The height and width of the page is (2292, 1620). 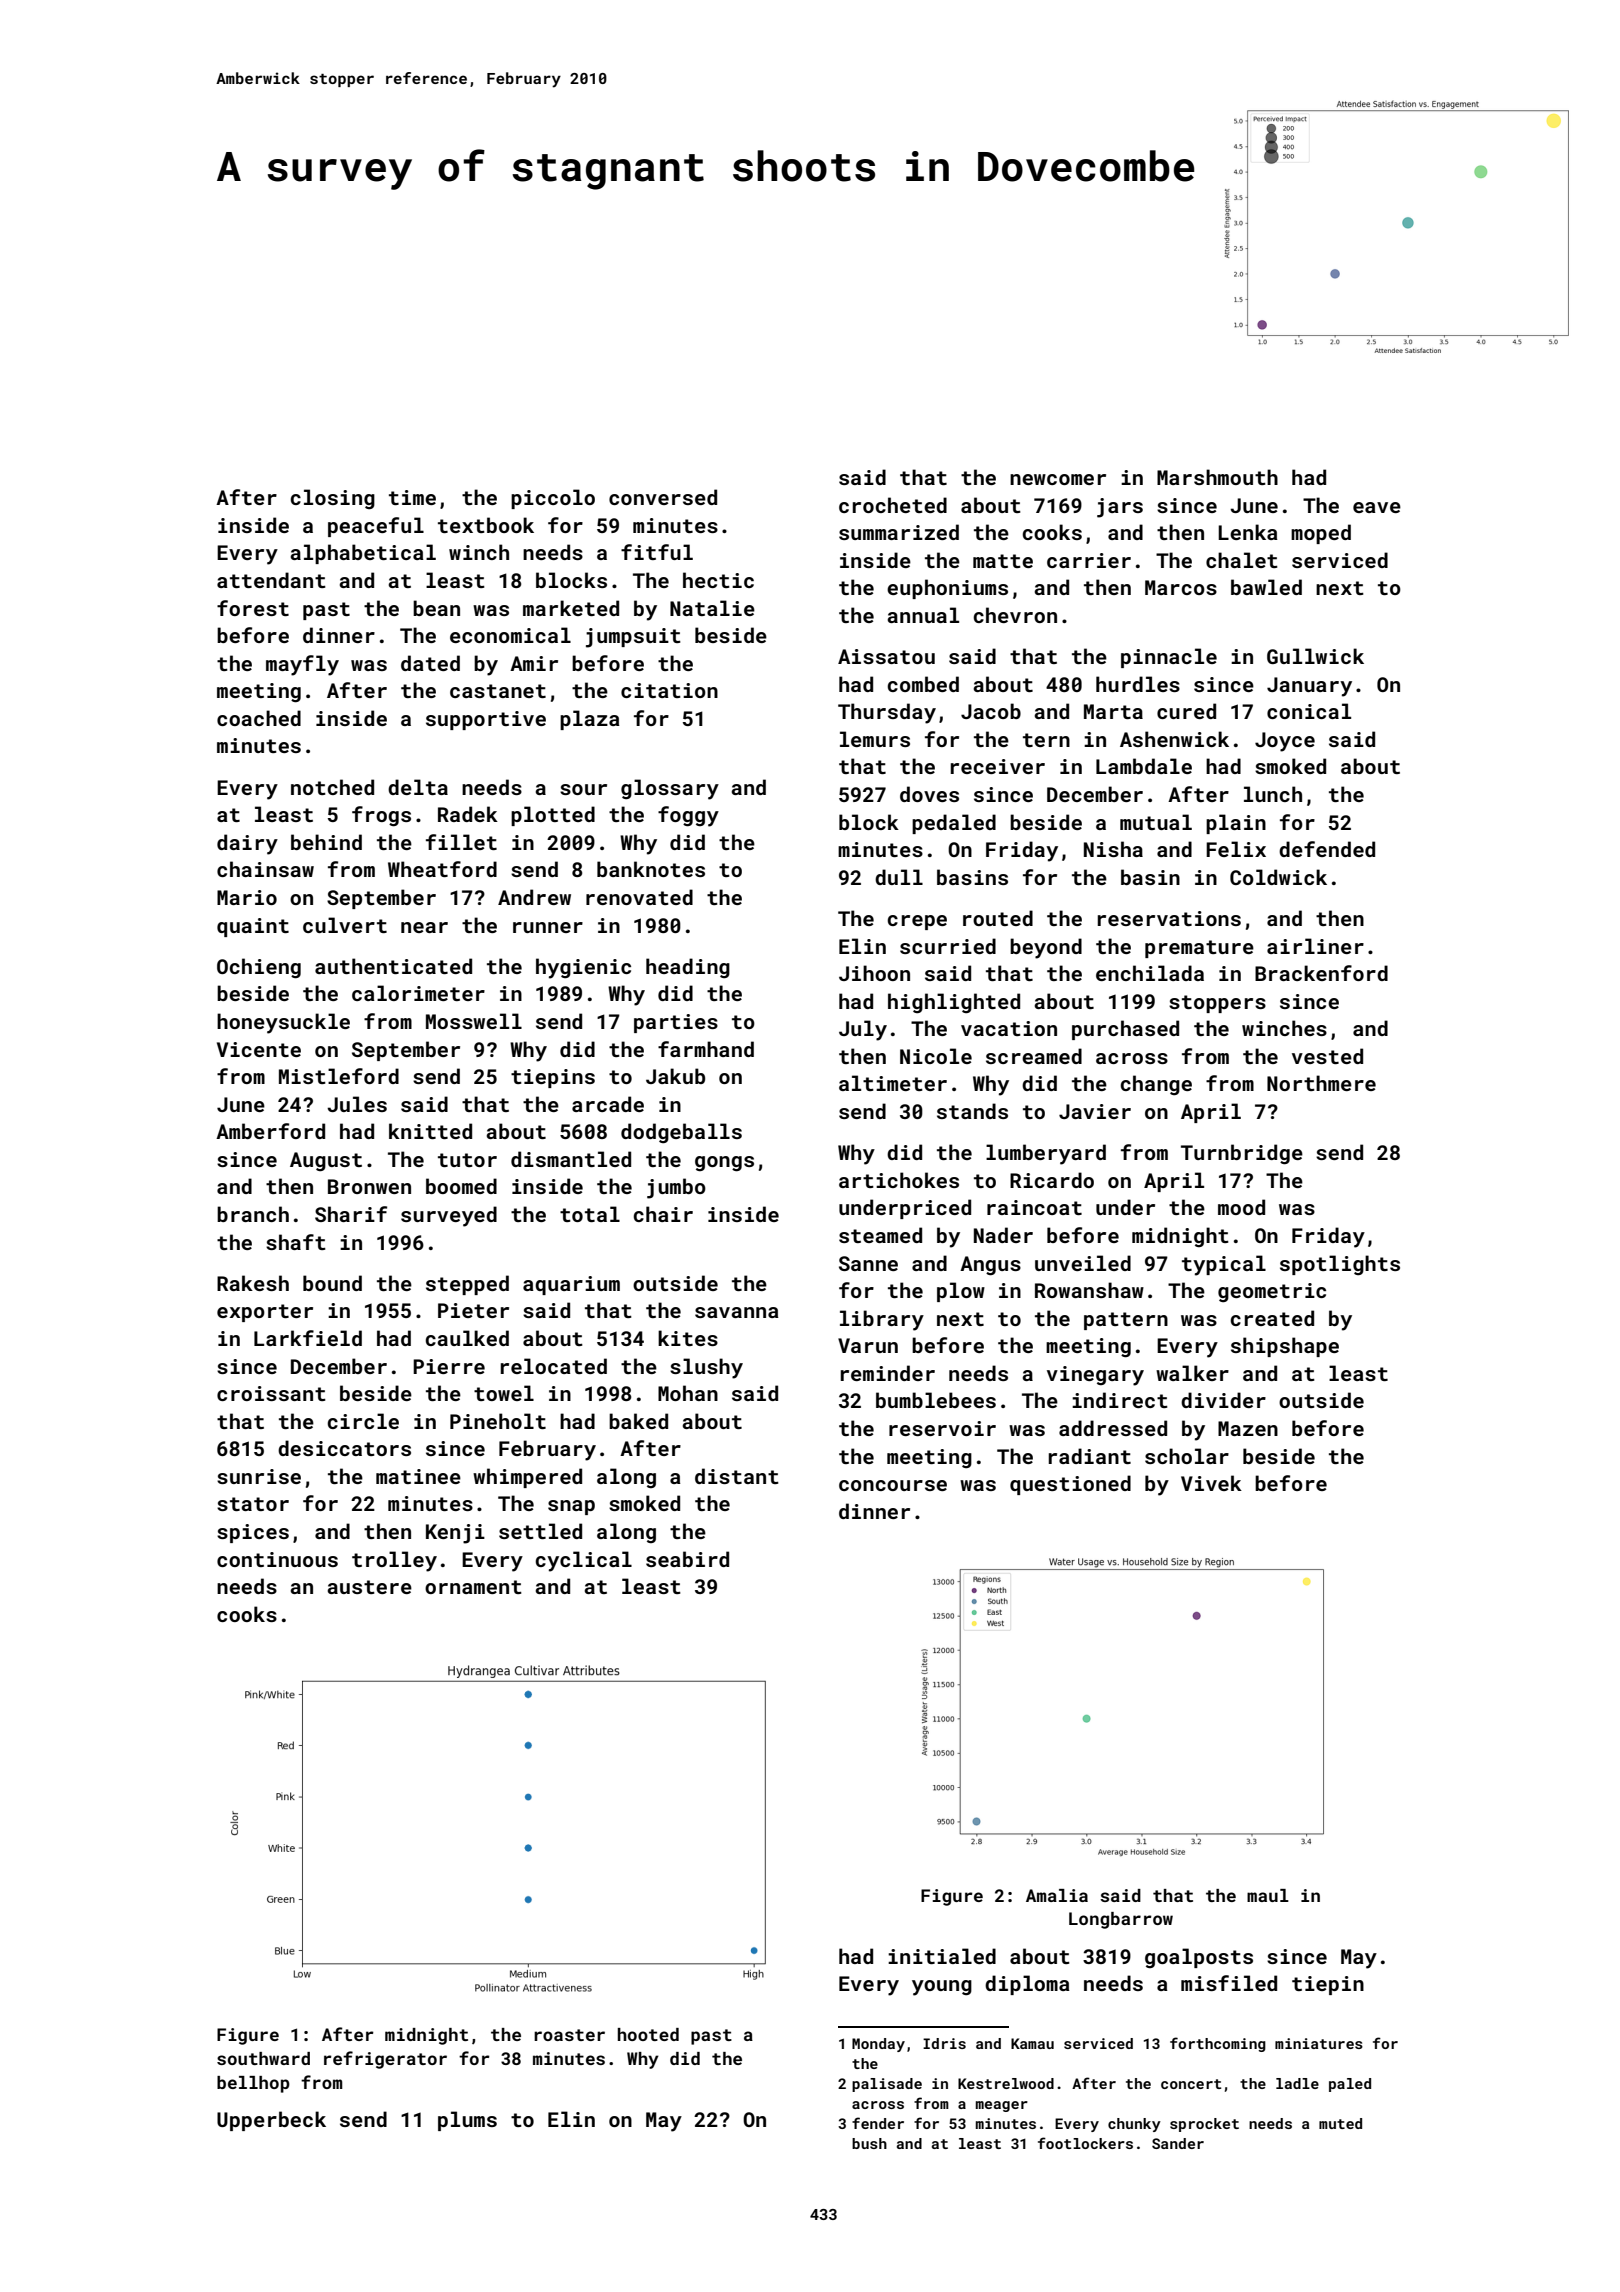 What do you see at coordinates (553, 499) in the page?
I see `piccolo` at bounding box center [553, 499].
